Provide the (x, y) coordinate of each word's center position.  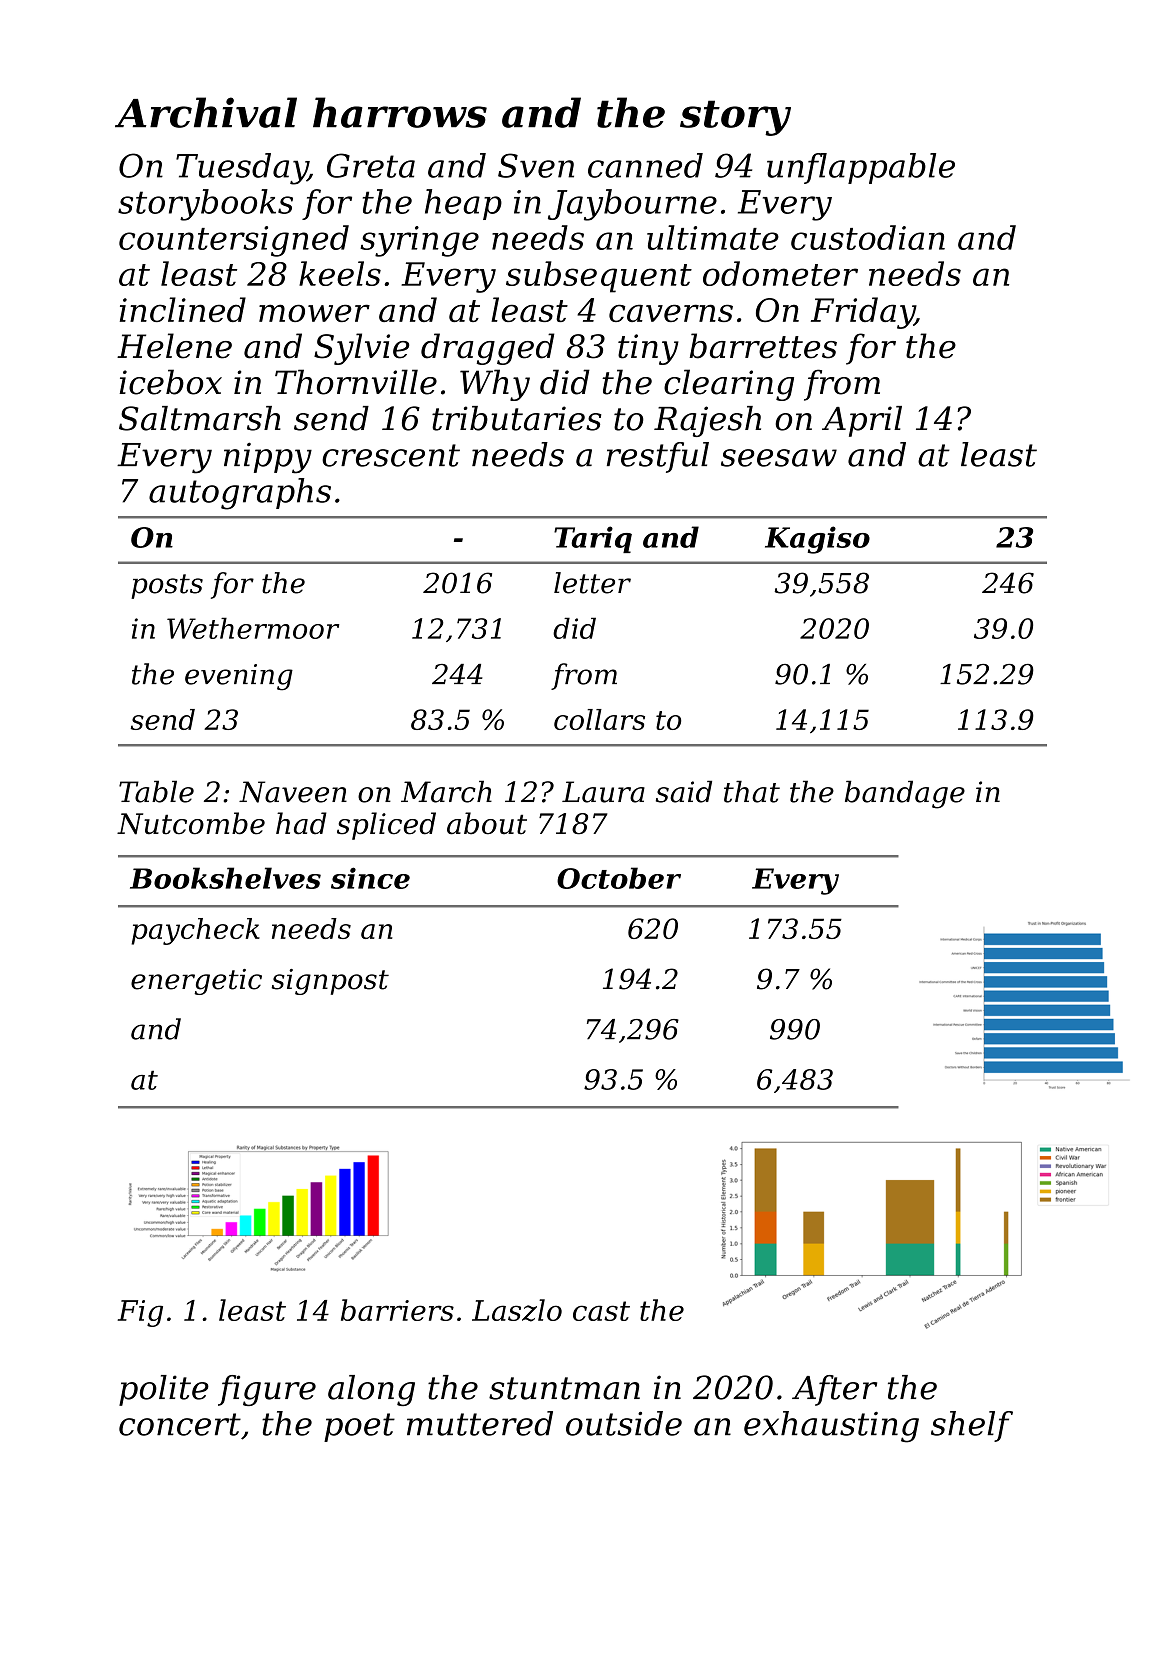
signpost (330, 982)
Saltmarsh (200, 418)
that (752, 791)
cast (601, 1311)
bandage (905, 794)
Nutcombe (191, 823)
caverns (671, 313)
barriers (397, 1310)
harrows (400, 112)
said (684, 791)
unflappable (861, 168)
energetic (196, 982)
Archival (206, 112)
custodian (868, 237)
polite (164, 1390)
